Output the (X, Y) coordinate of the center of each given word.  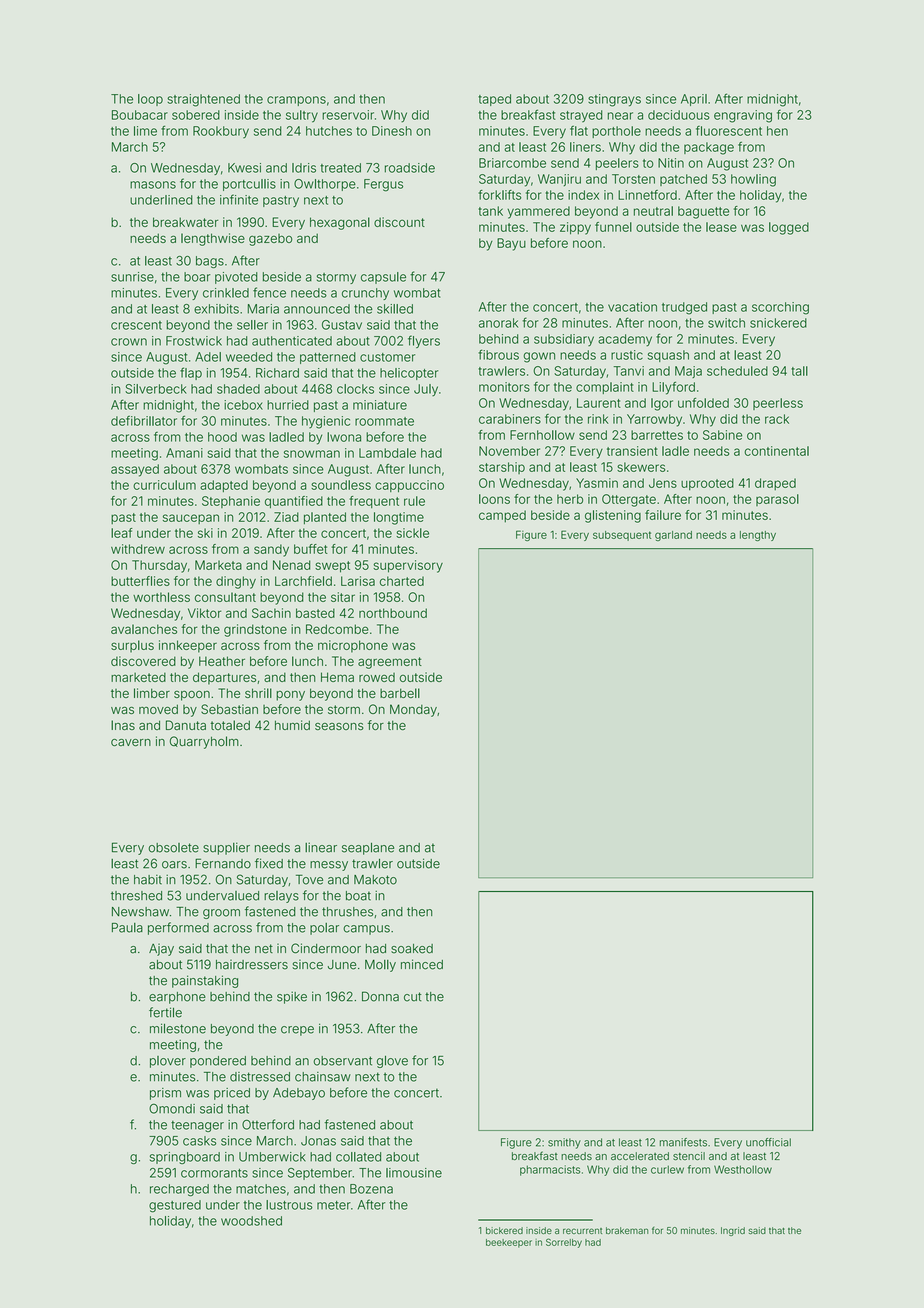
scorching (780, 308)
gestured (175, 1206)
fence (269, 292)
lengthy (758, 536)
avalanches (144, 629)
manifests (683, 1142)
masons (153, 185)
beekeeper (509, 1243)
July (426, 390)
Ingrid (733, 1231)
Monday (413, 710)
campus (366, 930)
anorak (498, 323)
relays (281, 897)
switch (726, 323)
